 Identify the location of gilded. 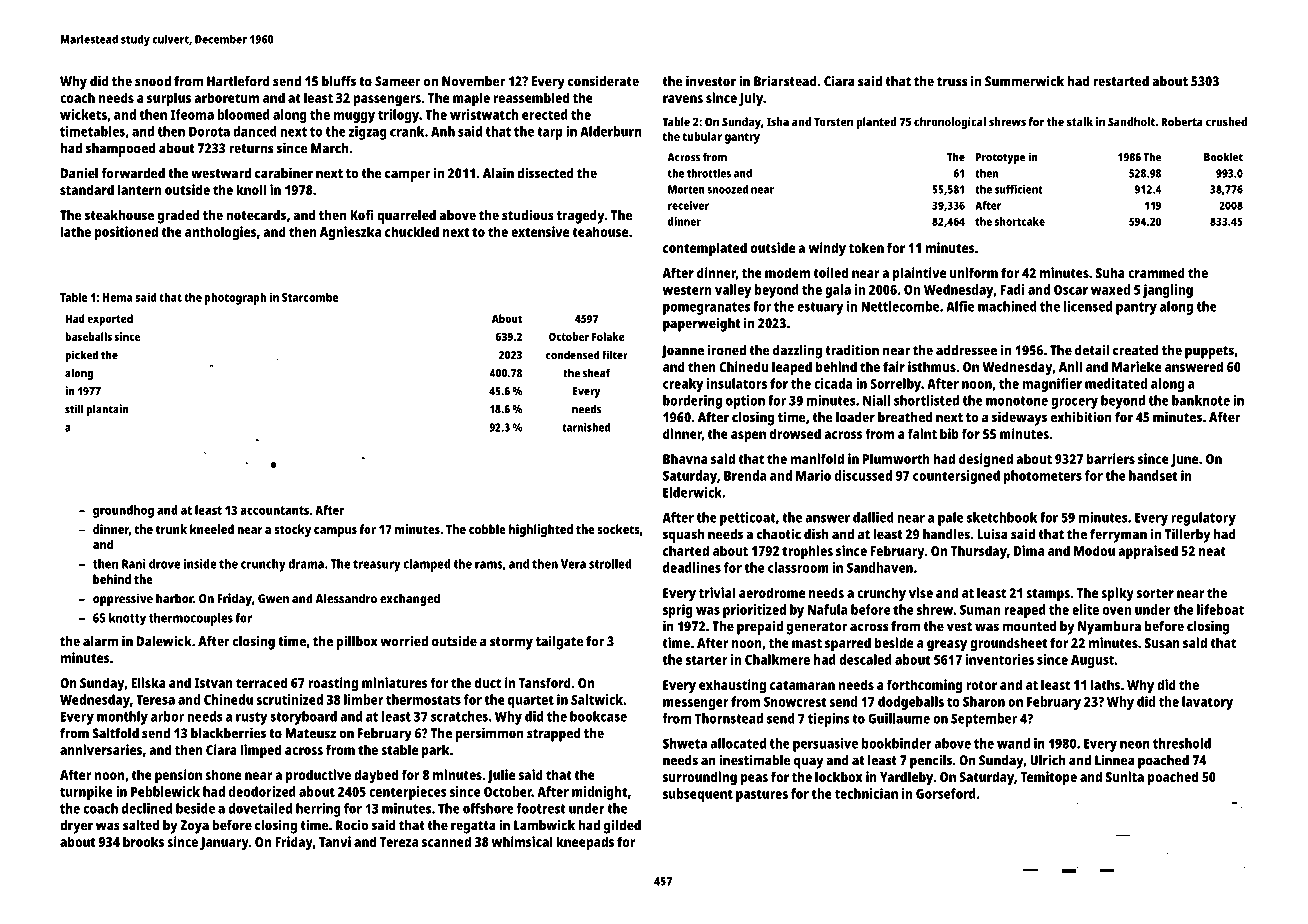
(622, 826).
